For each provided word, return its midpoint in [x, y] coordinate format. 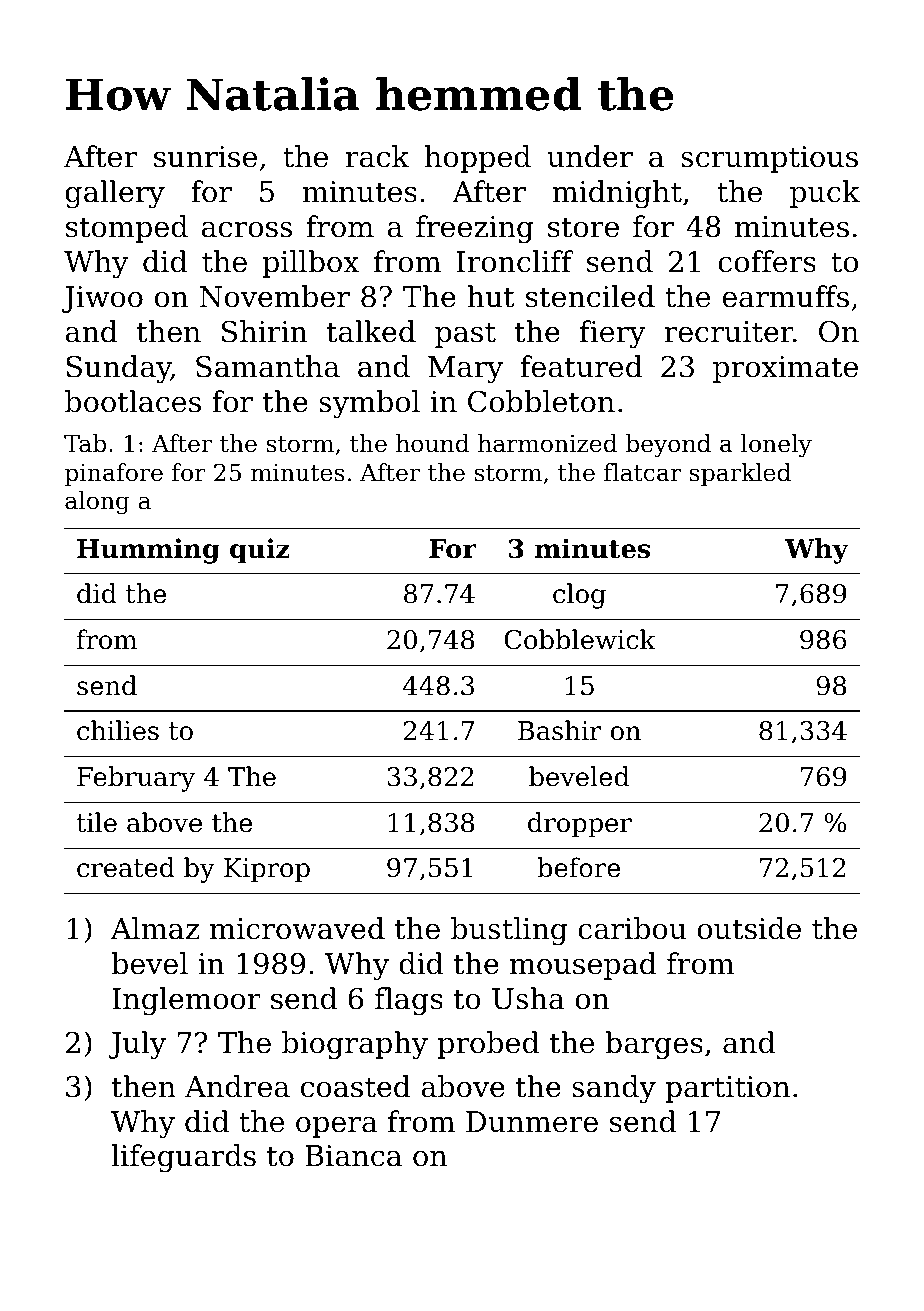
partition [727, 1089]
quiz [260, 551]
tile [97, 822]
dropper [580, 825]
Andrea [237, 1086]
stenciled [590, 296]
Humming [148, 551]
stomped [127, 229]
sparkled [740, 474]
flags [409, 1001]
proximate [785, 369]
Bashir [560, 730]
